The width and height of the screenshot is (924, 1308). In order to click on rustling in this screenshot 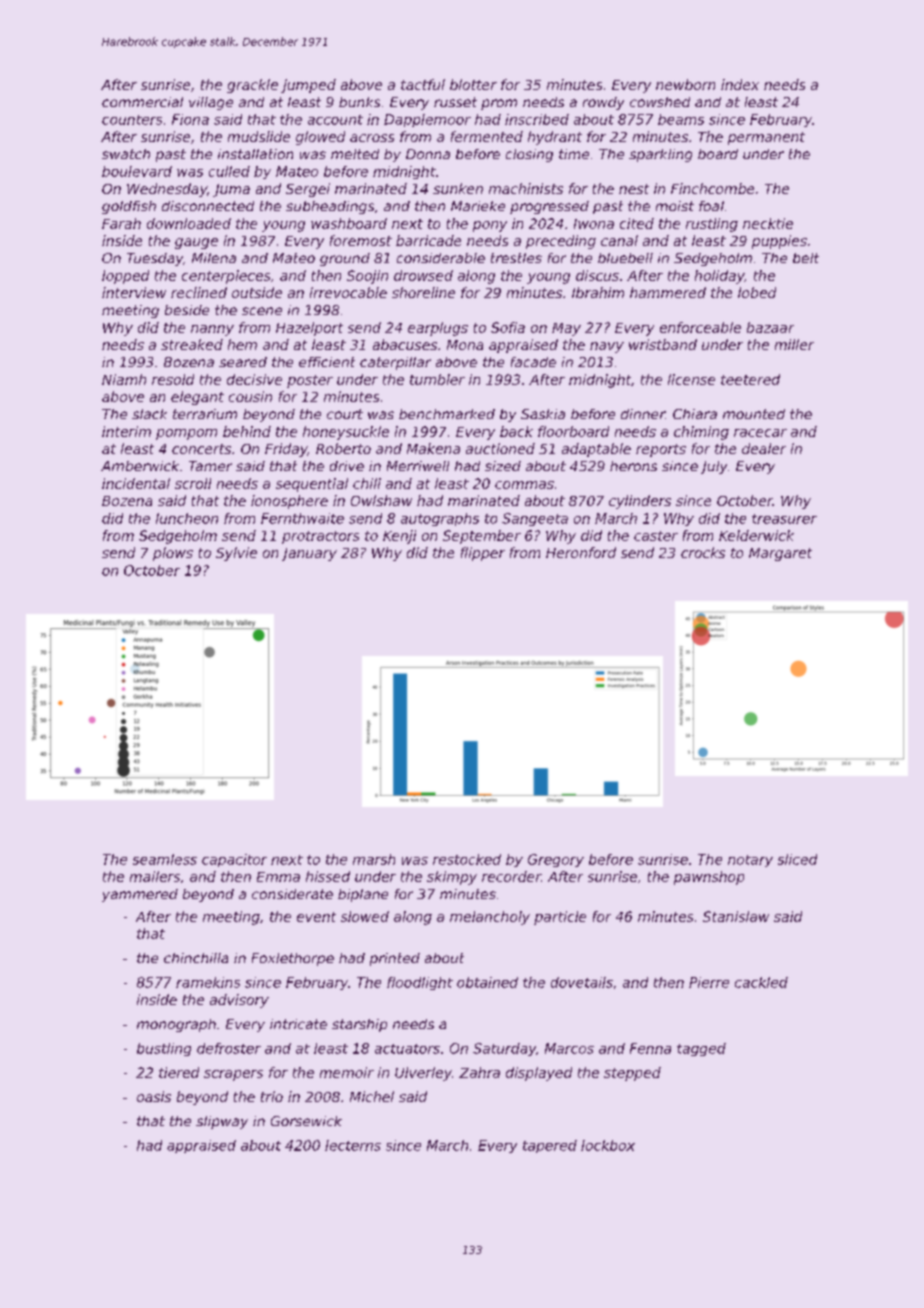, I will do `click(712, 225)`.
